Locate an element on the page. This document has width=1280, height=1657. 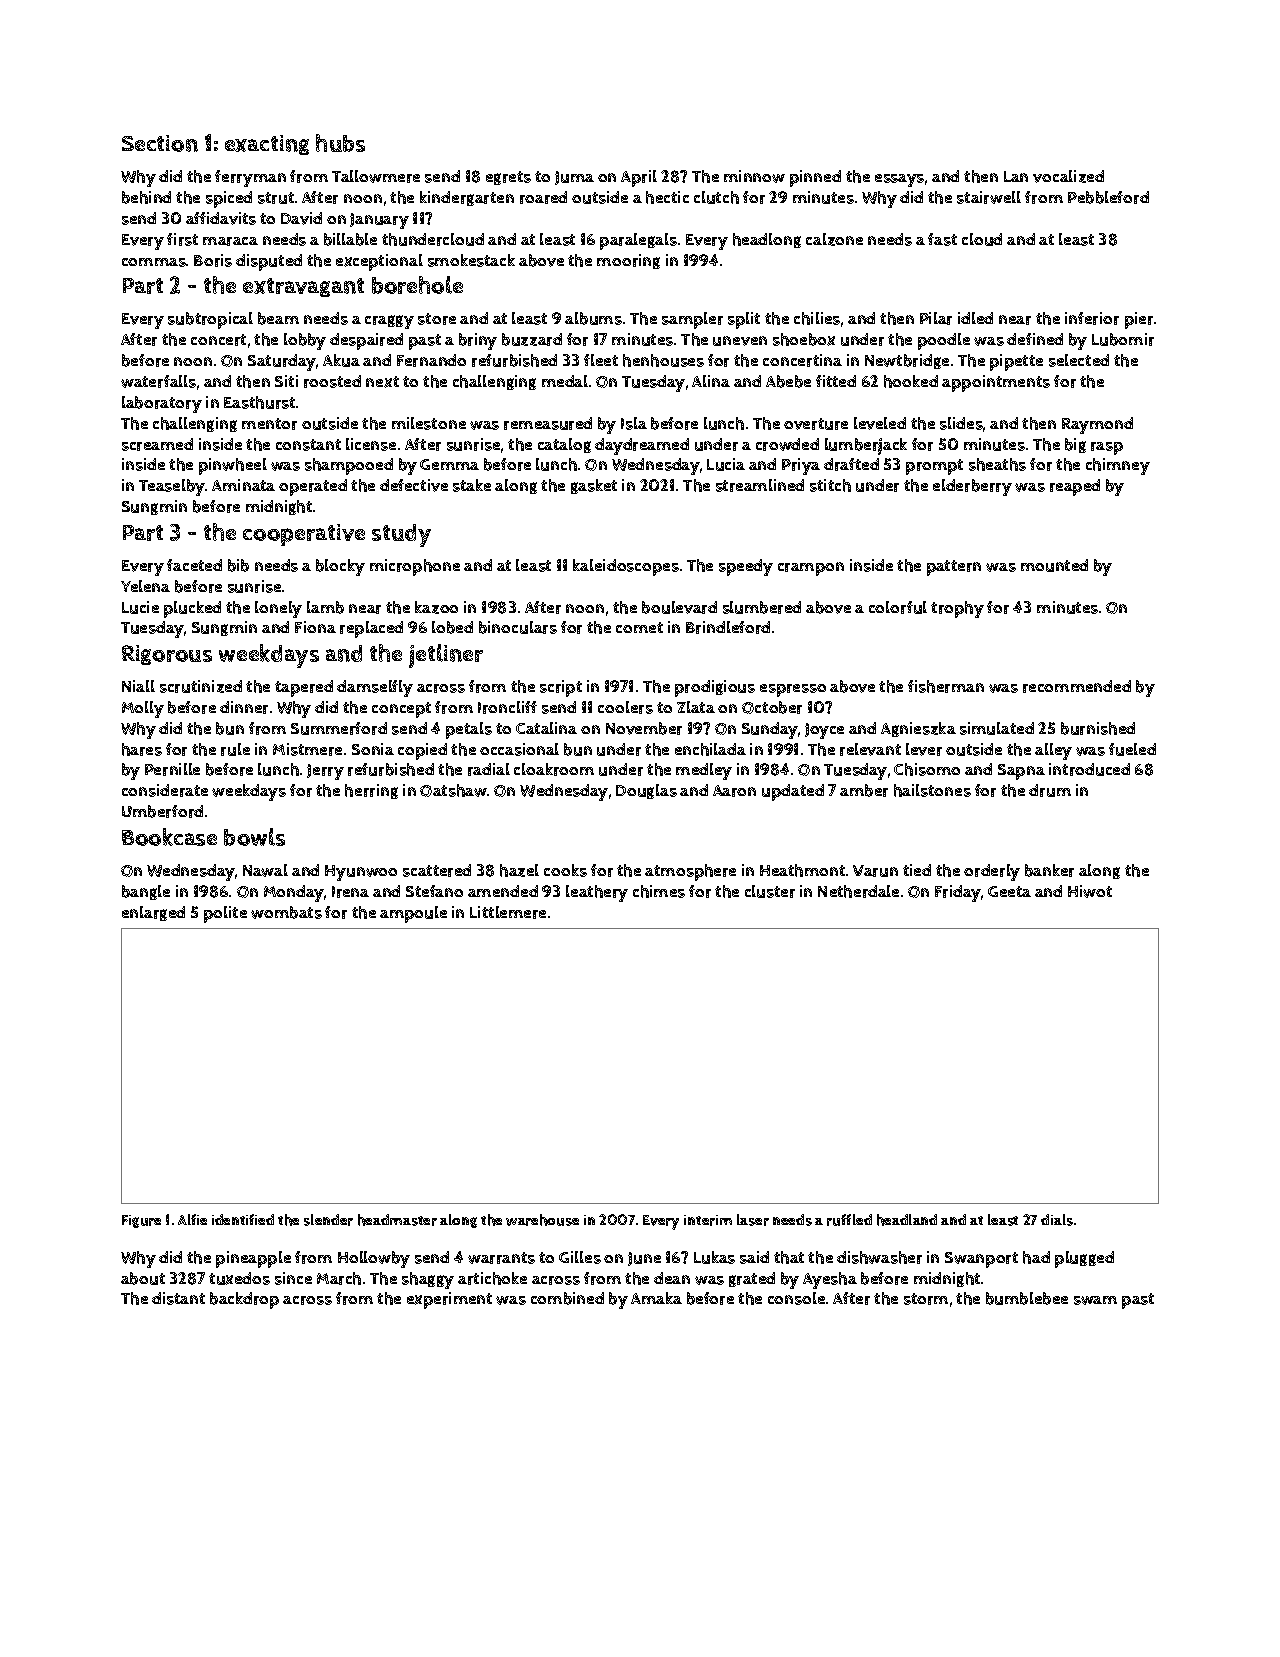
grated is located at coordinates (752, 1279).
